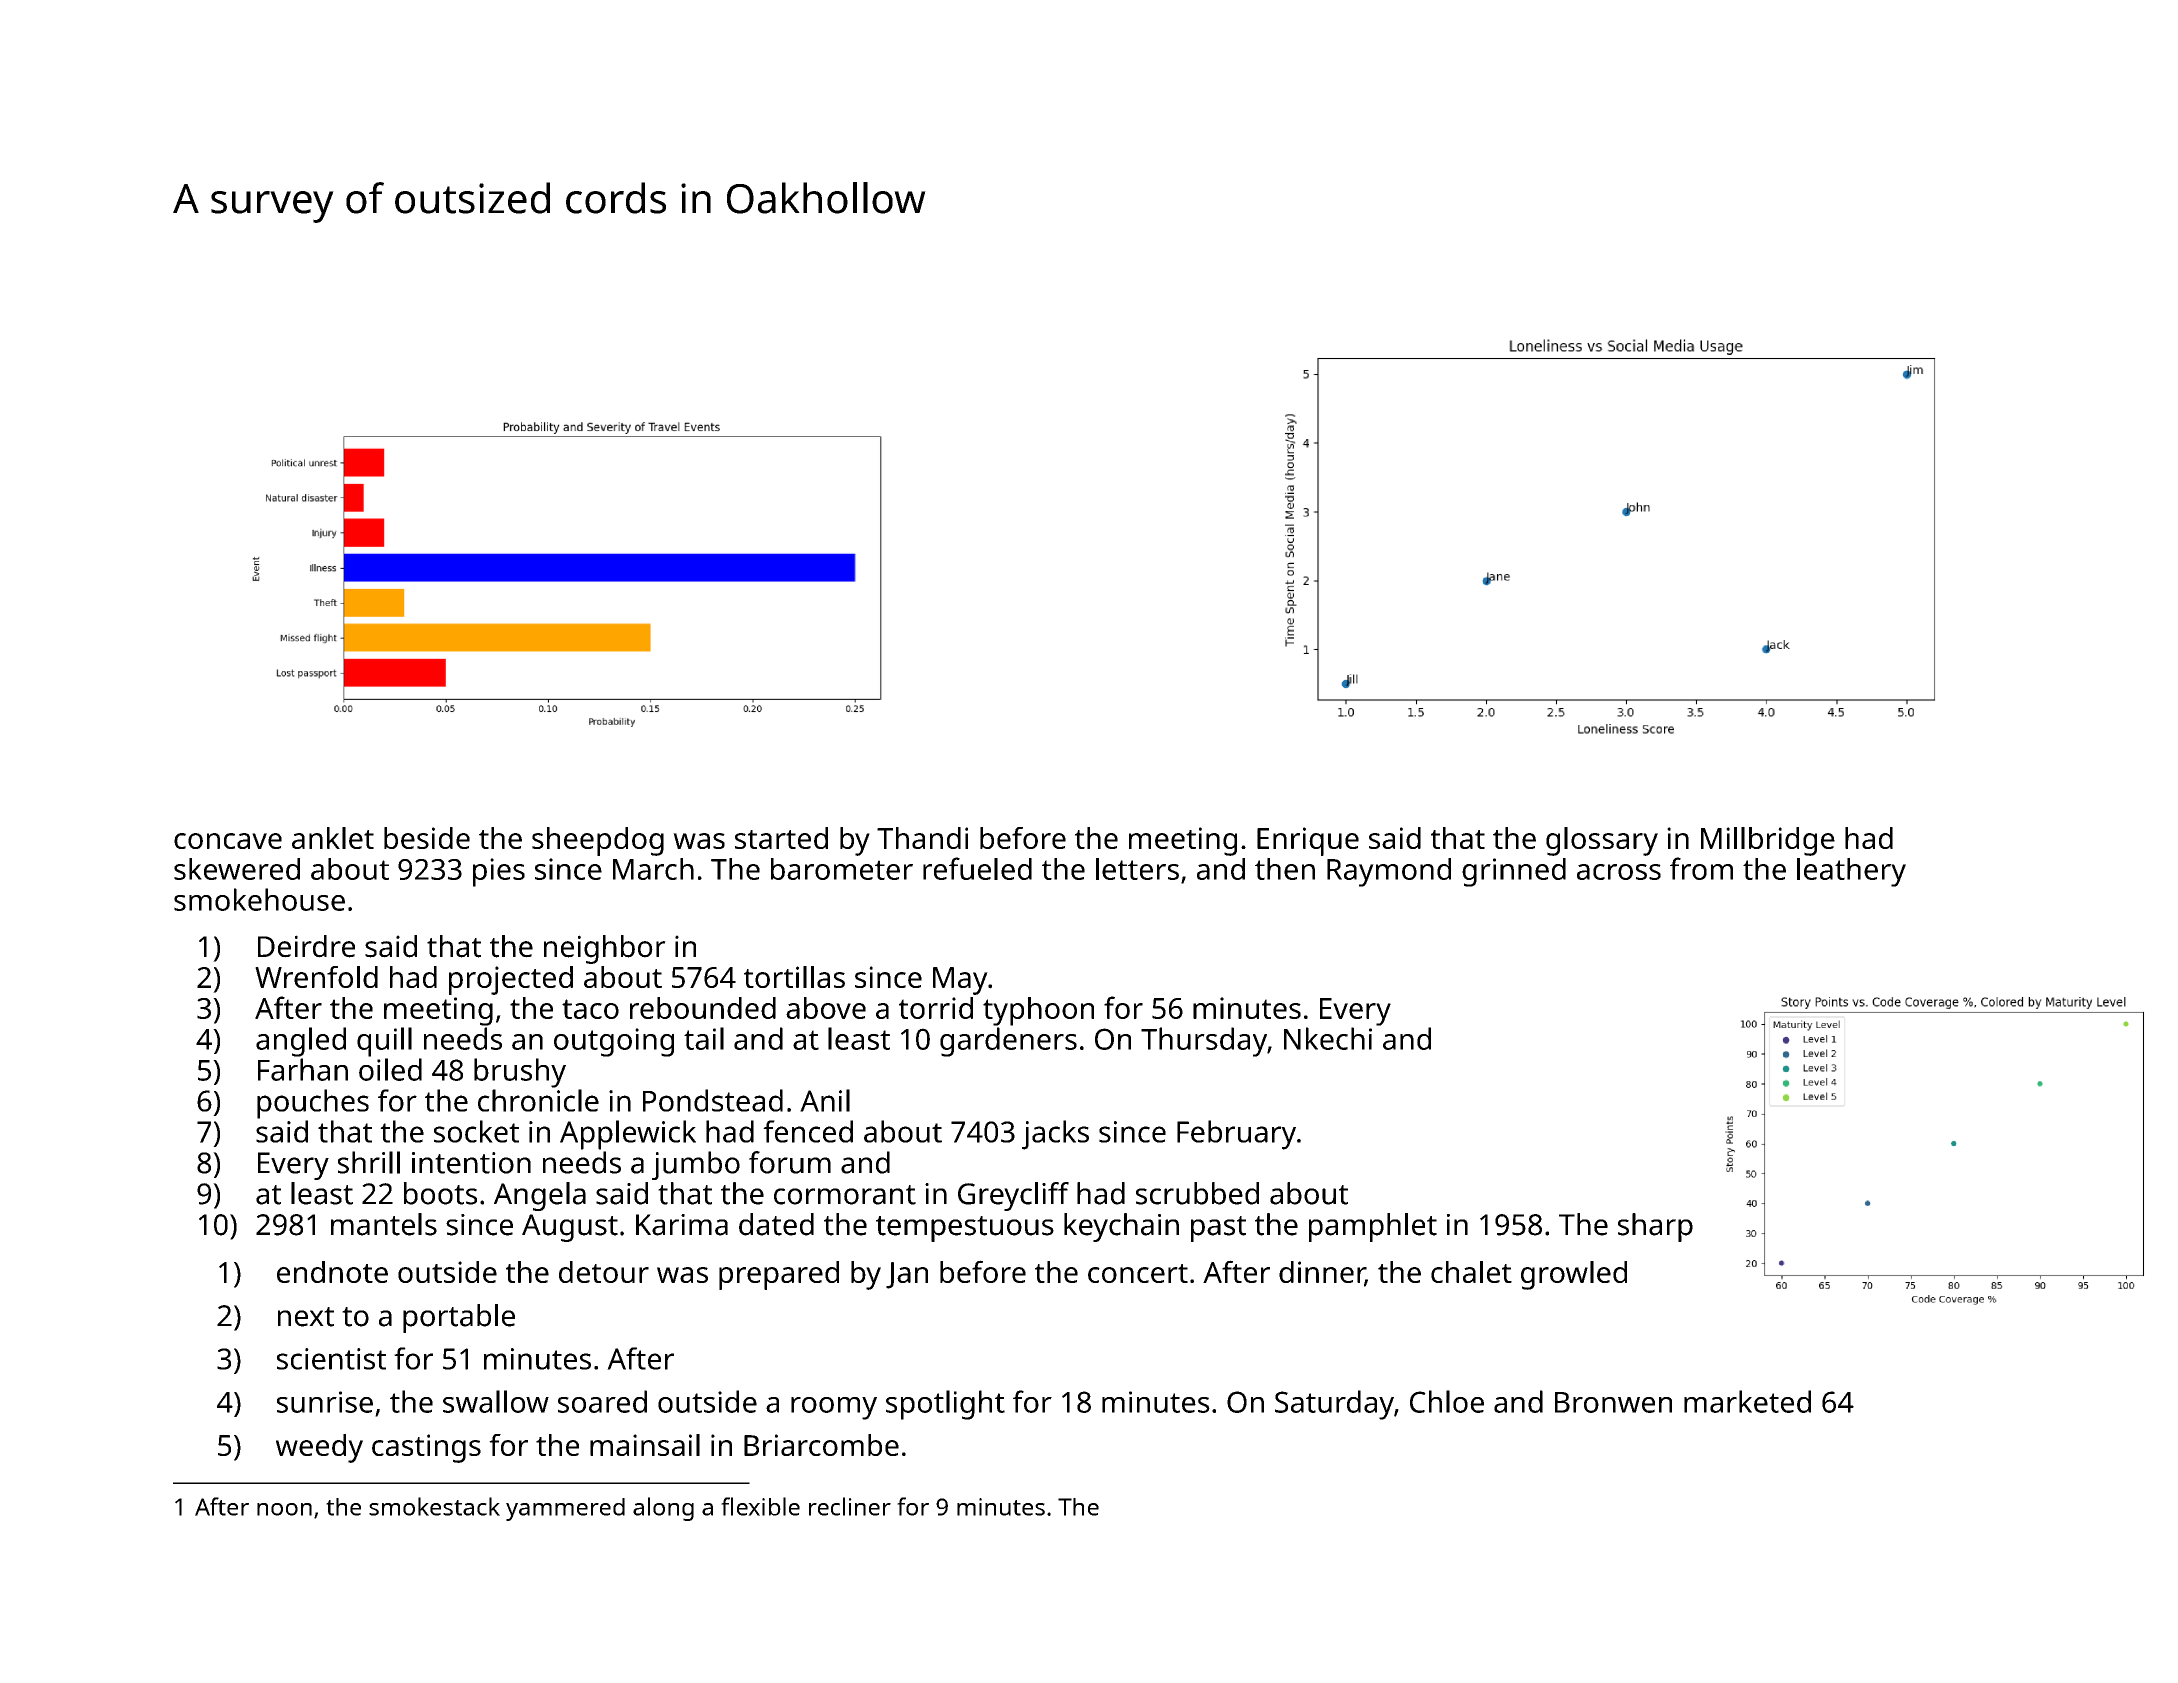  Describe the element at coordinates (333, 838) in the screenshot. I see `anklet` at that location.
